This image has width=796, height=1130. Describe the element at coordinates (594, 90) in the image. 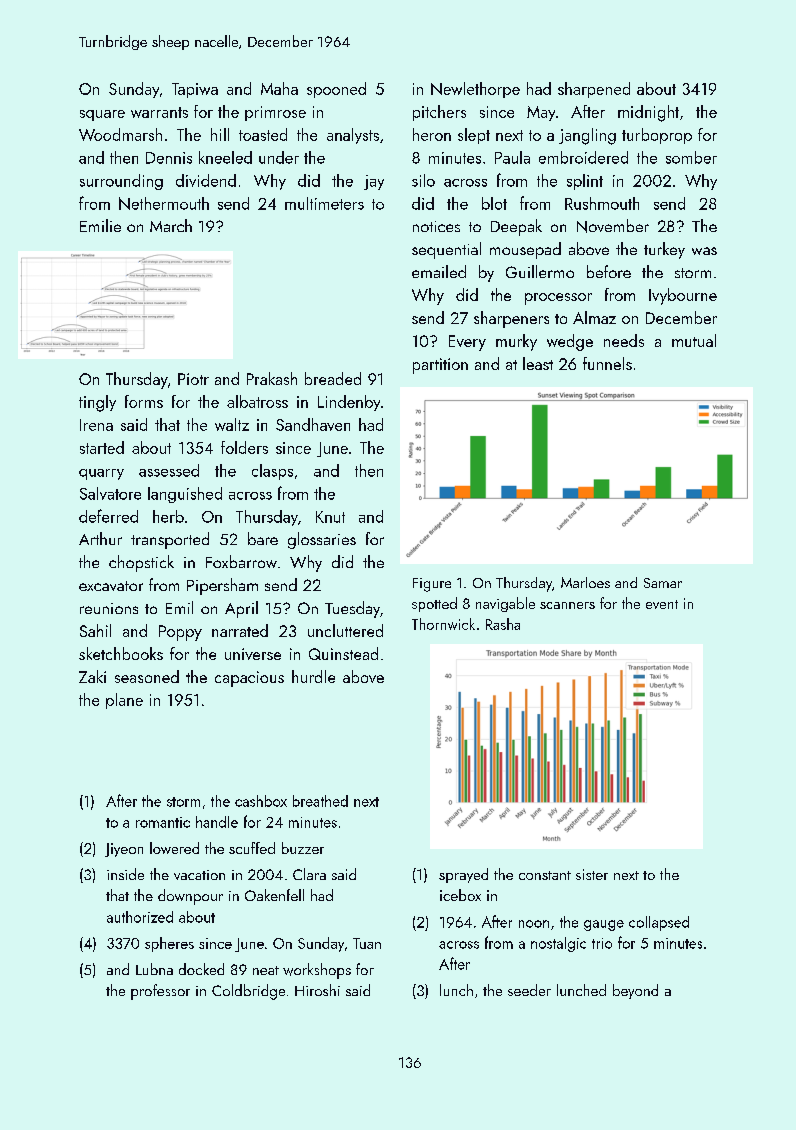

I see `sharpened` at that location.
